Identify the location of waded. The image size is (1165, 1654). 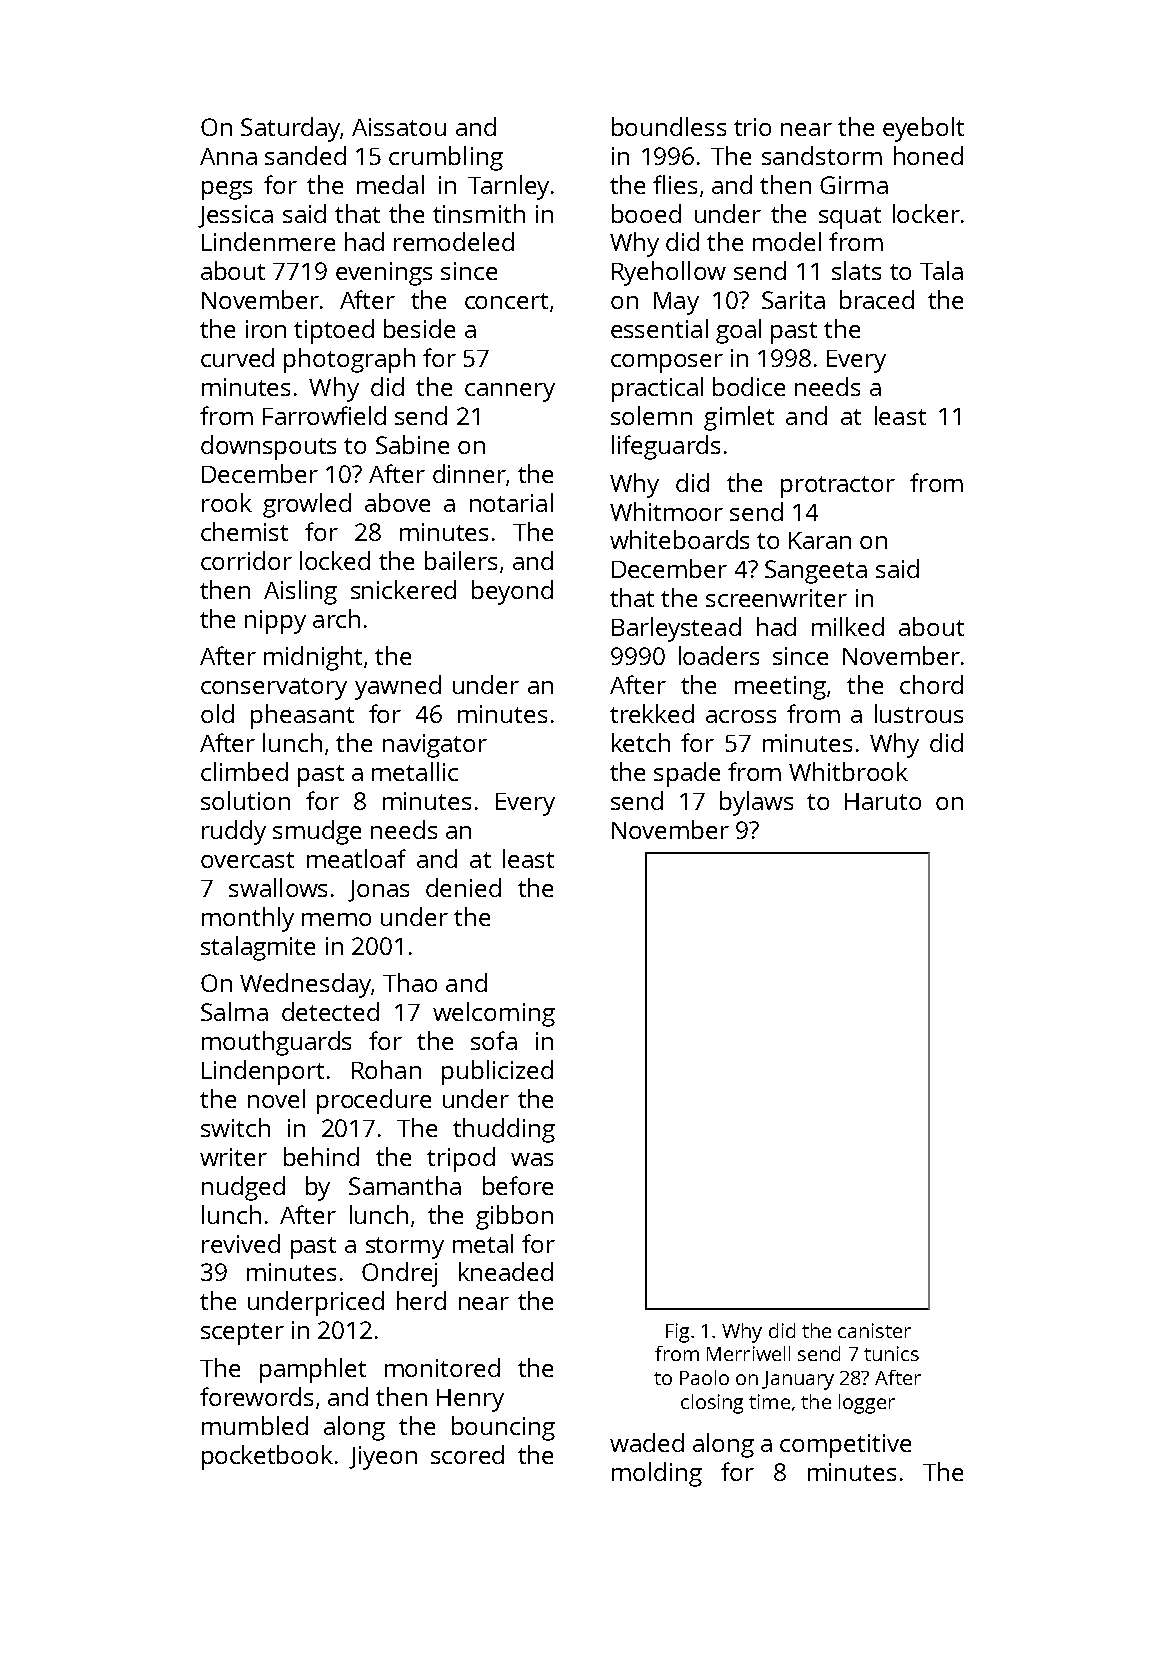
(647, 1442).
